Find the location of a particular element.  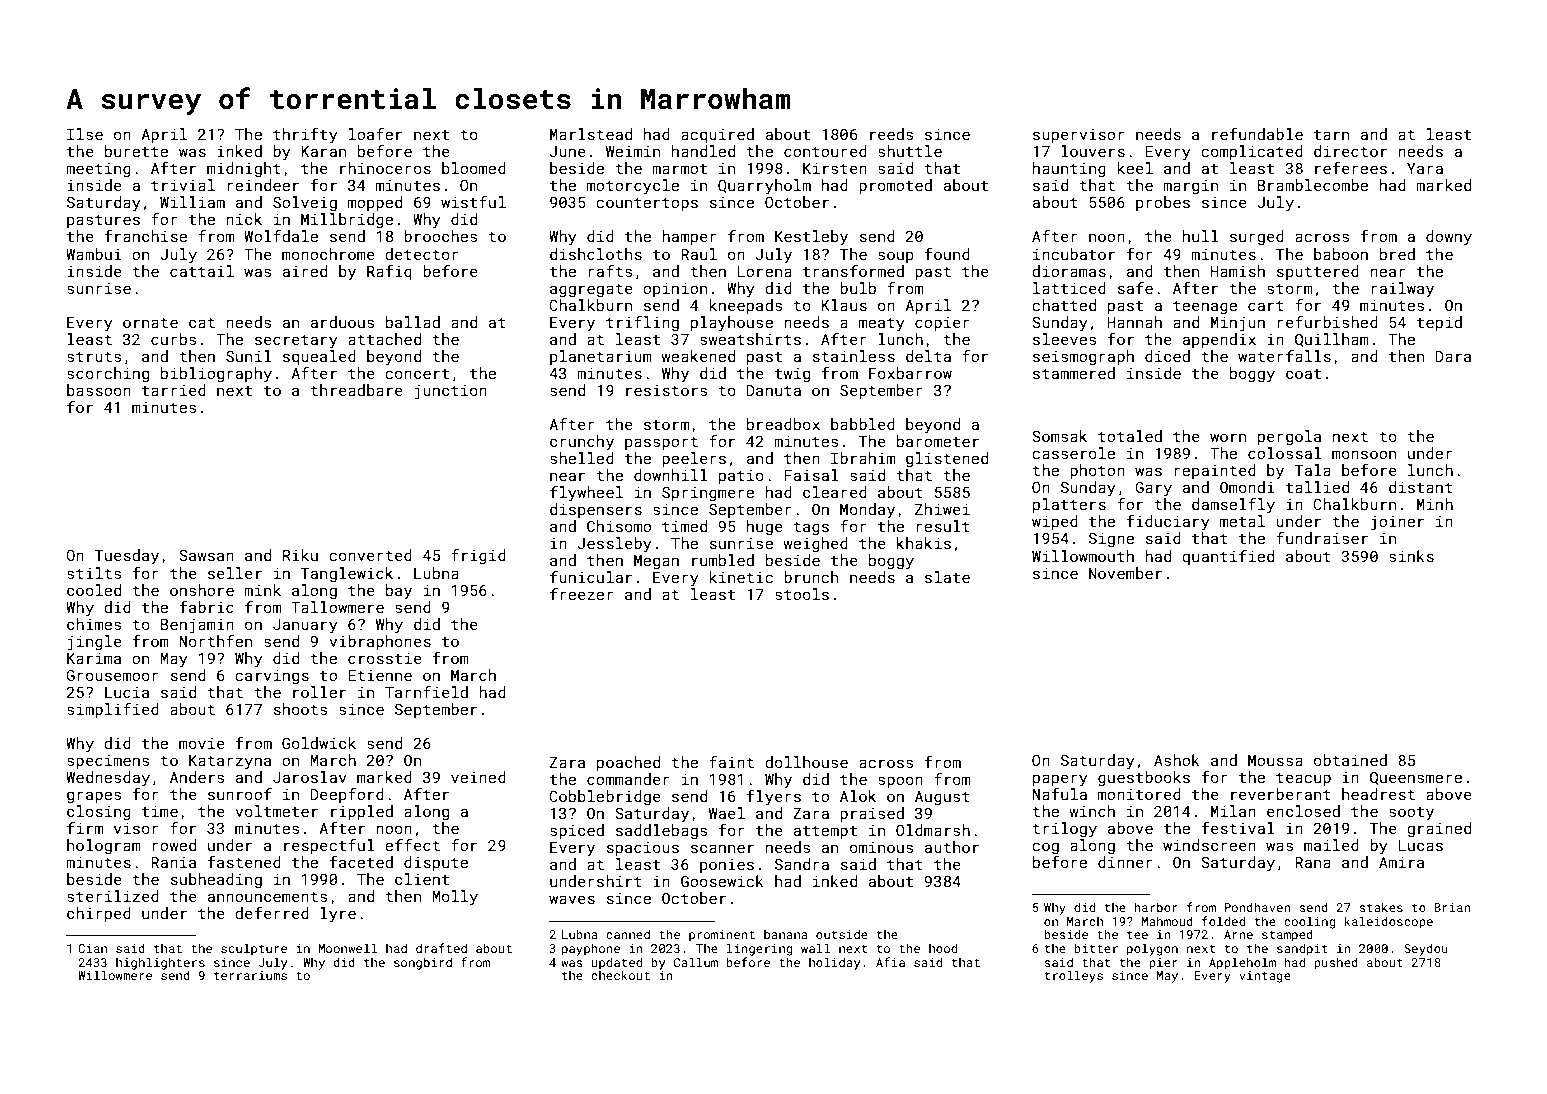

Willowmere is located at coordinates (115, 975).
